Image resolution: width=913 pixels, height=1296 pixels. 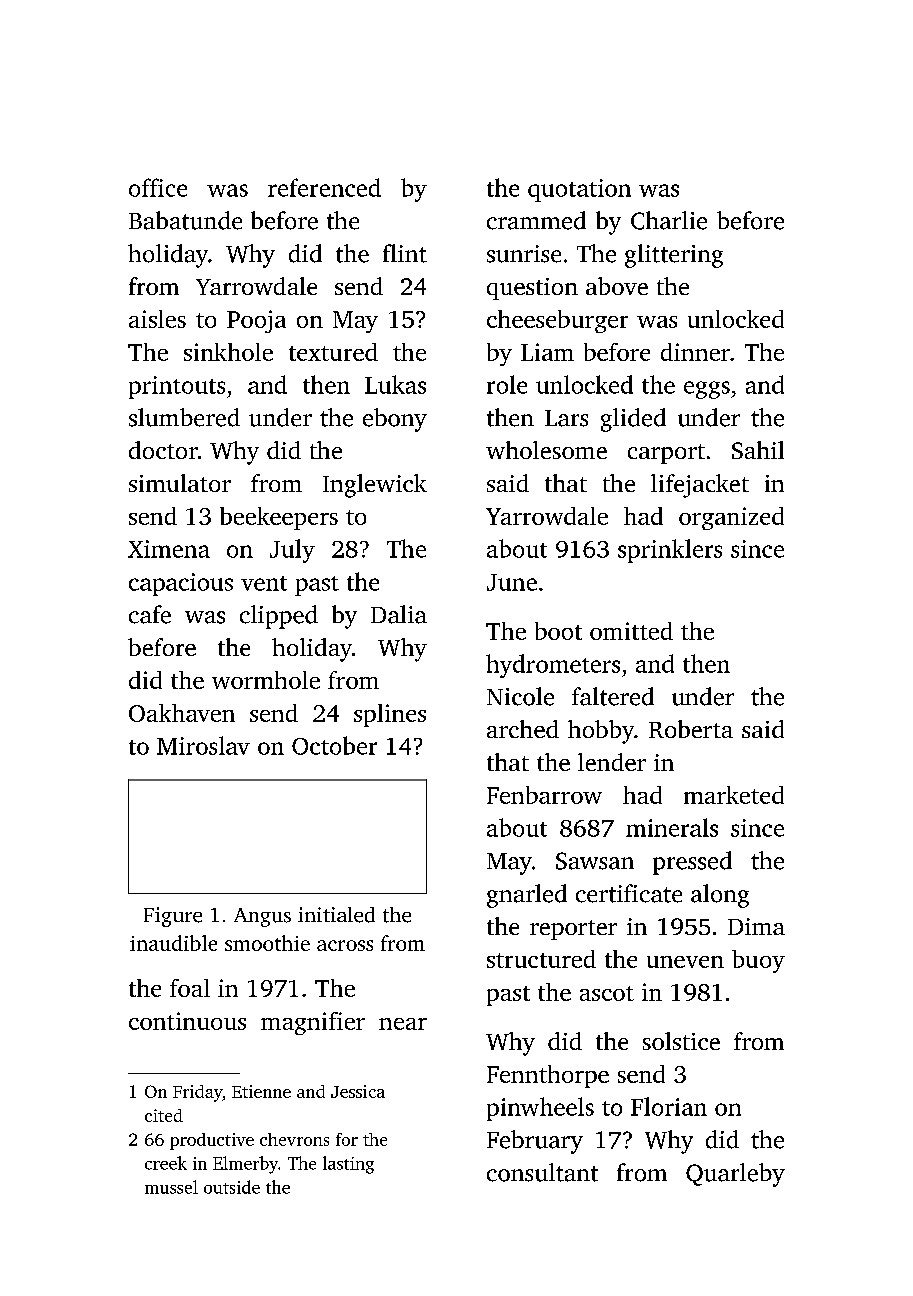 I want to click on structured, so click(x=541, y=959).
